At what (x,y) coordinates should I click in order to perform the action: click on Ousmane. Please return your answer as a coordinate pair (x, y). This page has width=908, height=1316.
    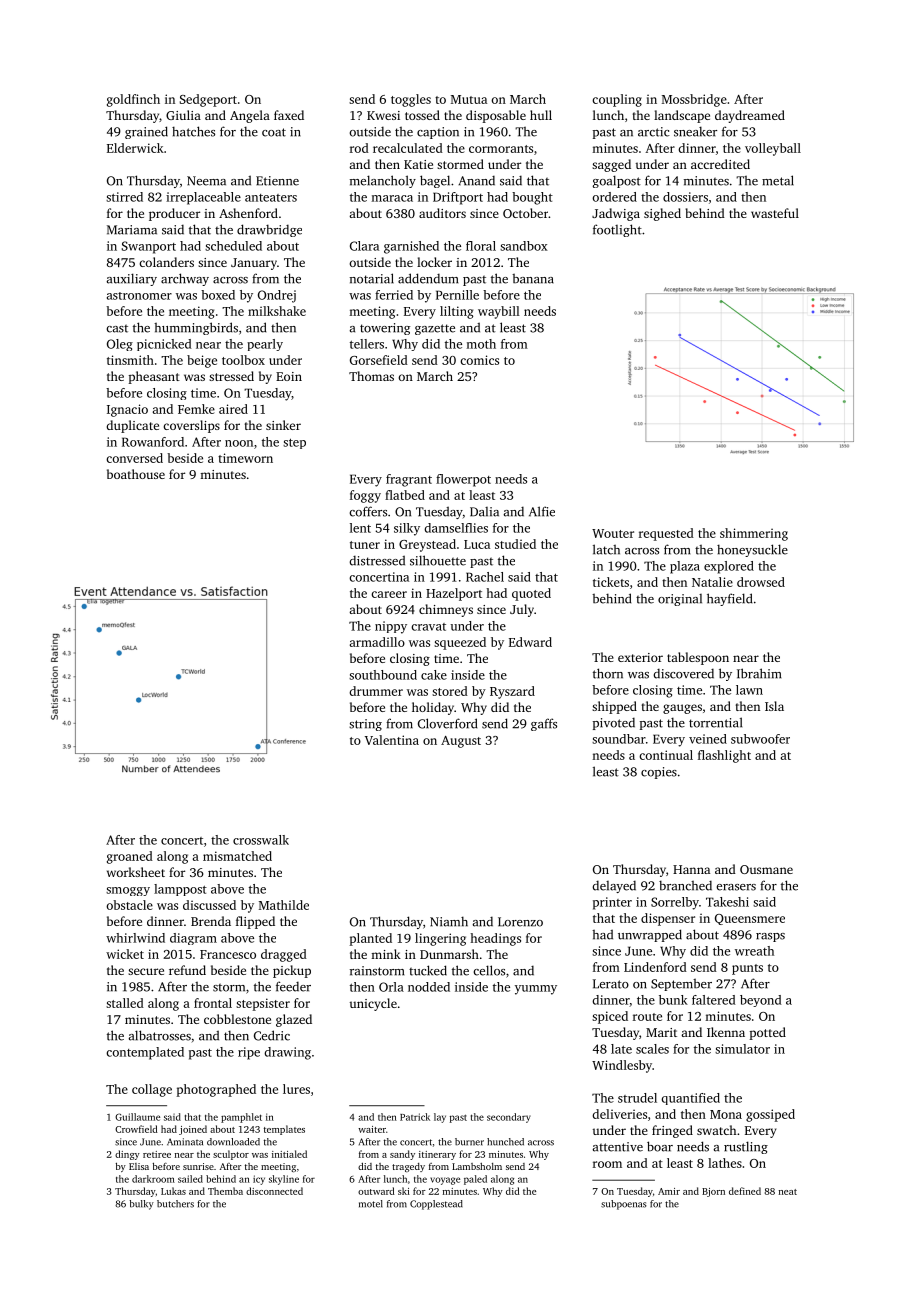
    Looking at the image, I should click on (766, 869).
